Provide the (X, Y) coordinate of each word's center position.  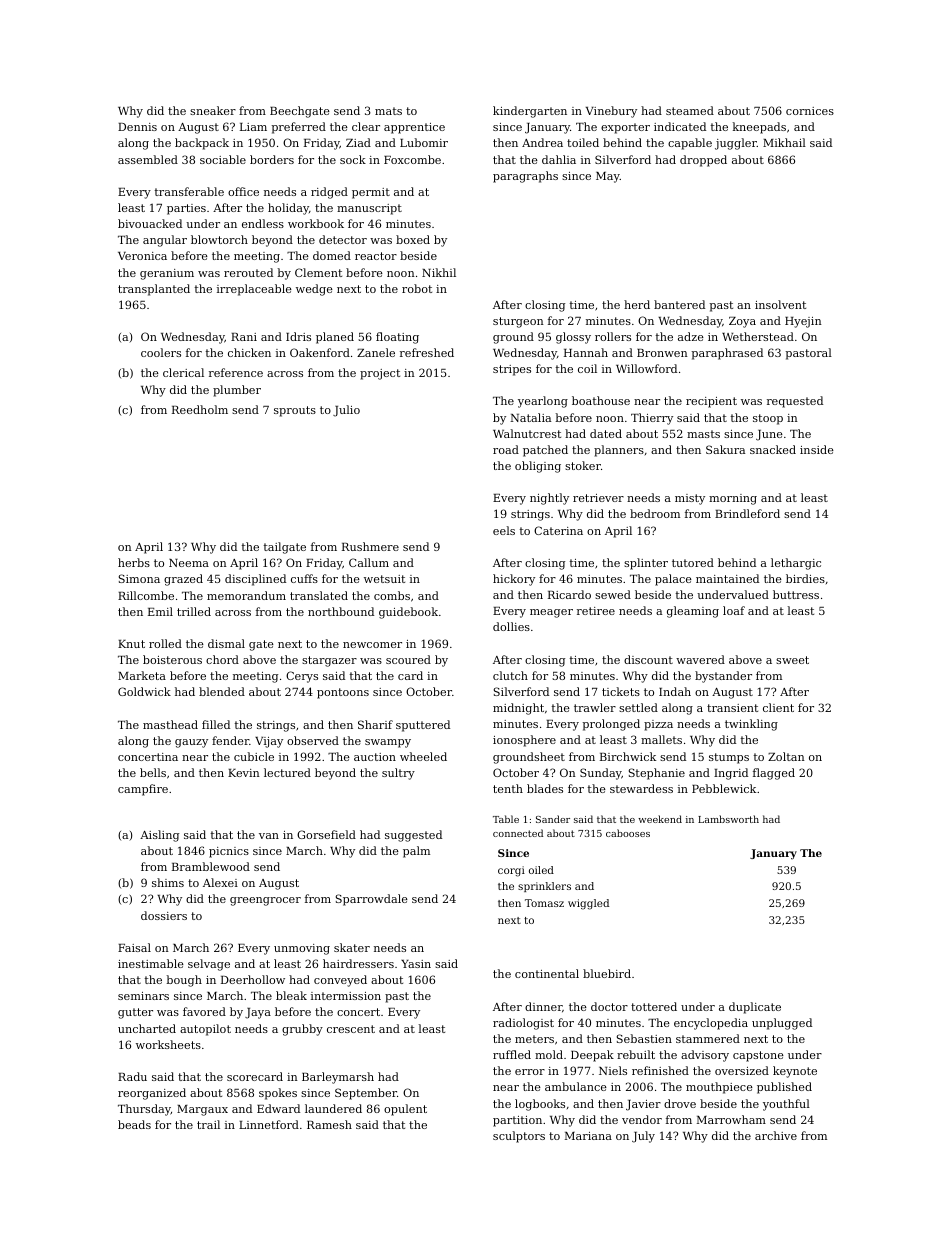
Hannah (586, 352)
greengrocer (265, 901)
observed (313, 740)
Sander (553, 819)
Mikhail (784, 142)
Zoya (742, 322)
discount (648, 659)
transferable (189, 191)
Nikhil (439, 272)
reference (236, 372)
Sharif (375, 724)
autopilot (205, 1030)
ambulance (576, 1086)
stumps (729, 758)
